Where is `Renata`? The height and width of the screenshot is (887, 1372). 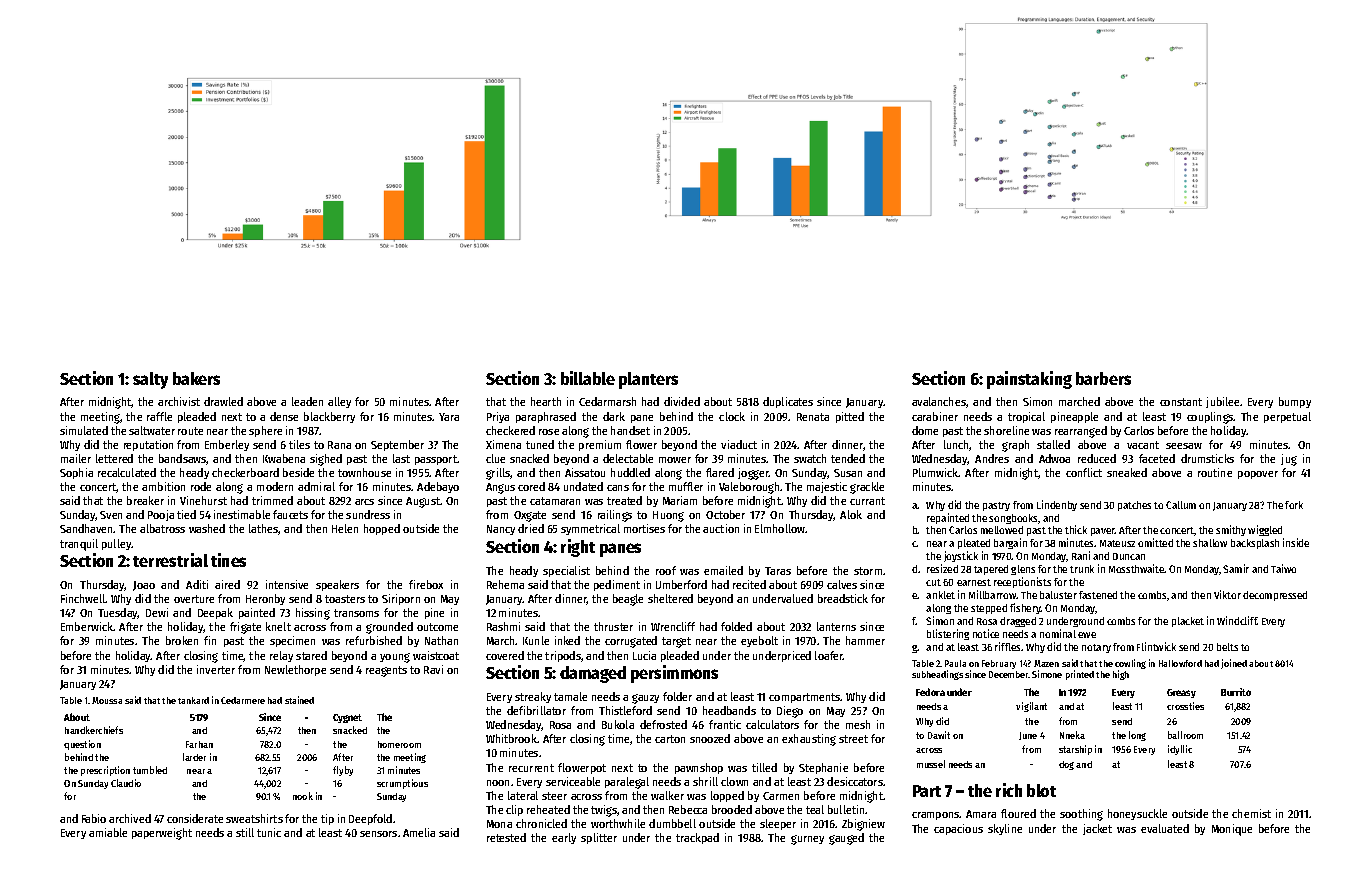
Renata is located at coordinates (813, 417).
